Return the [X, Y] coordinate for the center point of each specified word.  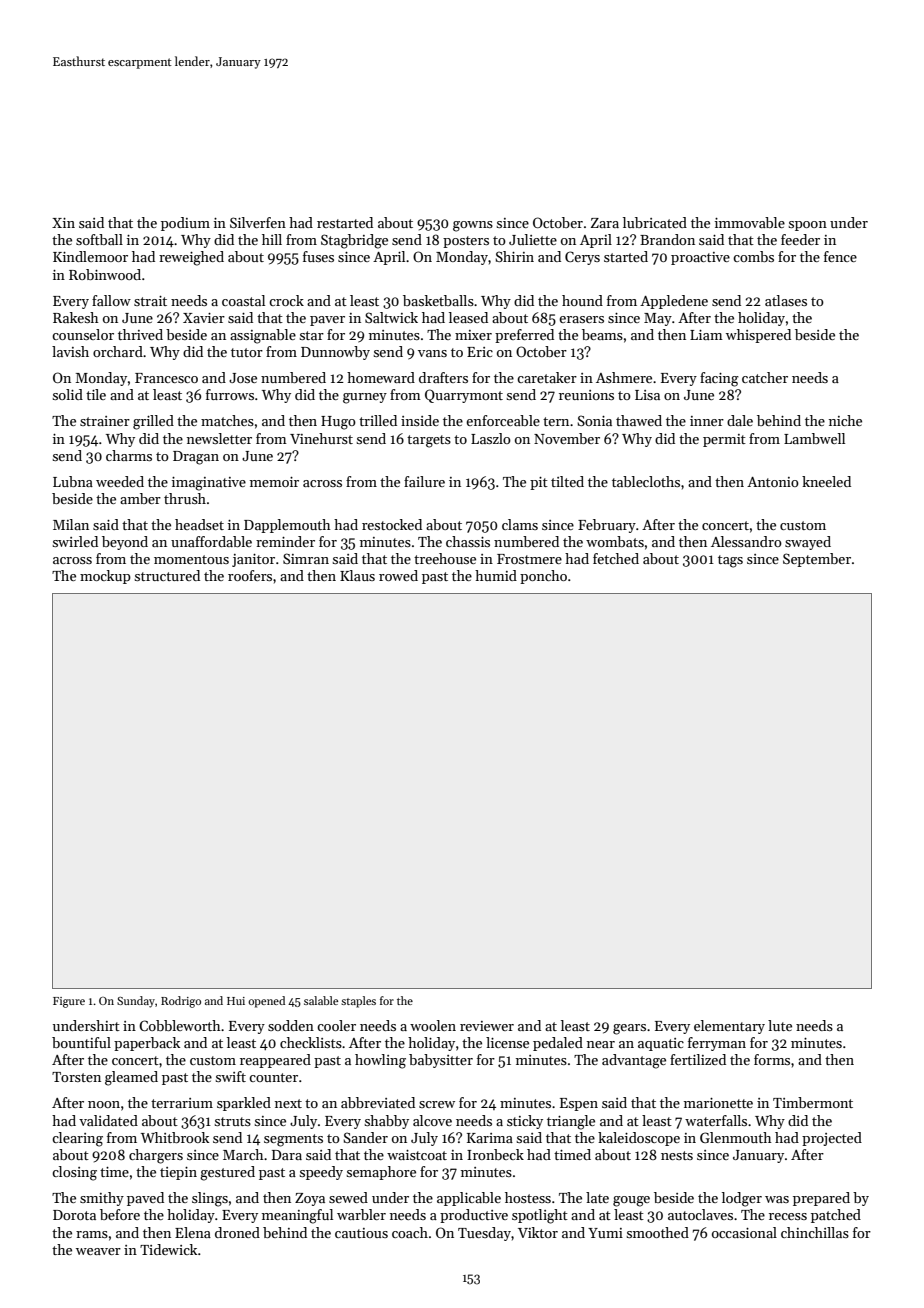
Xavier [204, 318]
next [288, 1103]
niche [845, 420]
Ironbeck [495, 1154]
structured [167, 575]
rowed [398, 575]
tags [730, 561]
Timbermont [813, 1102]
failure [424, 481]
